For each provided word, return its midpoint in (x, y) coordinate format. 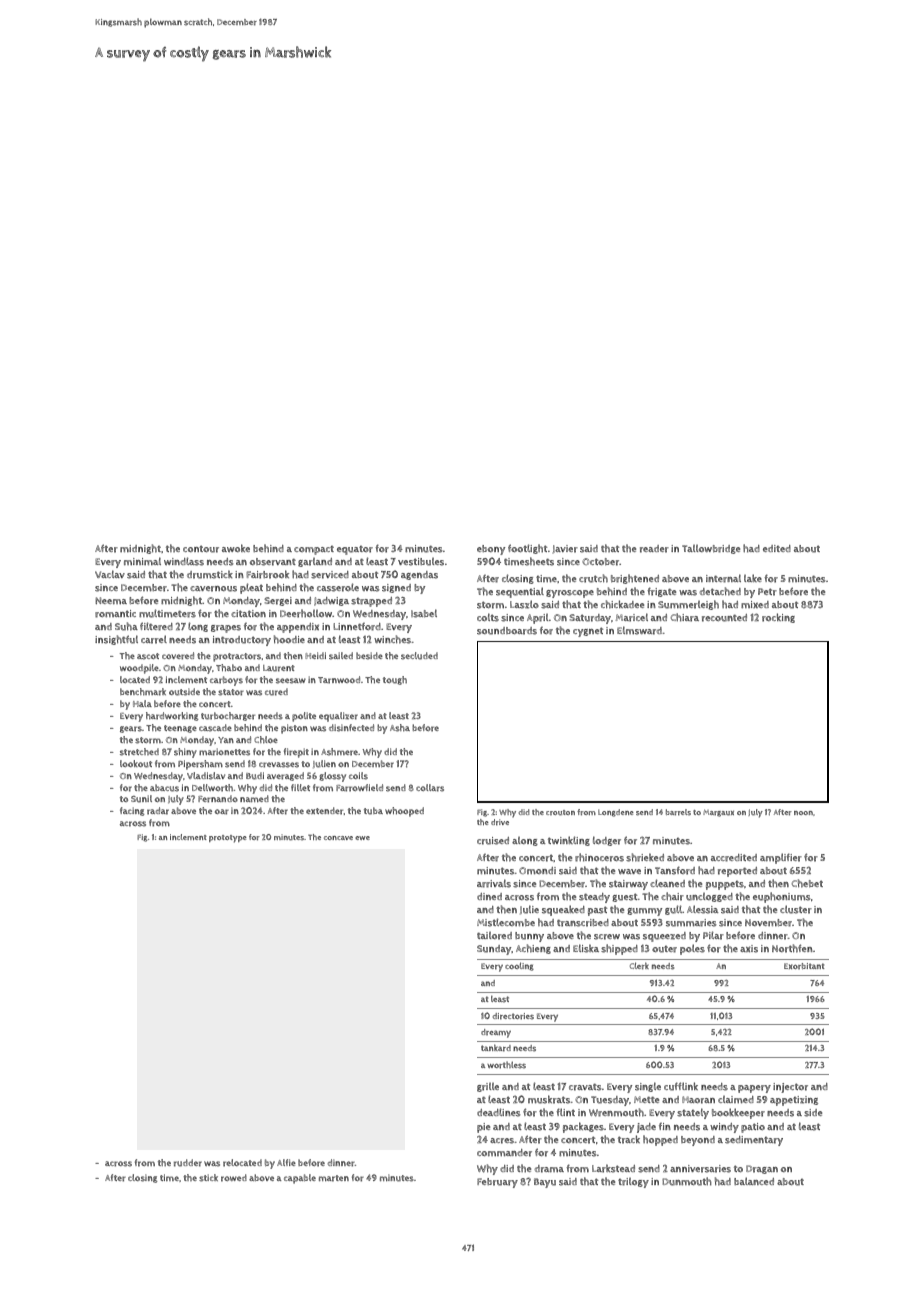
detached (720, 591)
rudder (188, 1163)
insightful (116, 640)
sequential (520, 592)
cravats (585, 1087)
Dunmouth (686, 1181)
